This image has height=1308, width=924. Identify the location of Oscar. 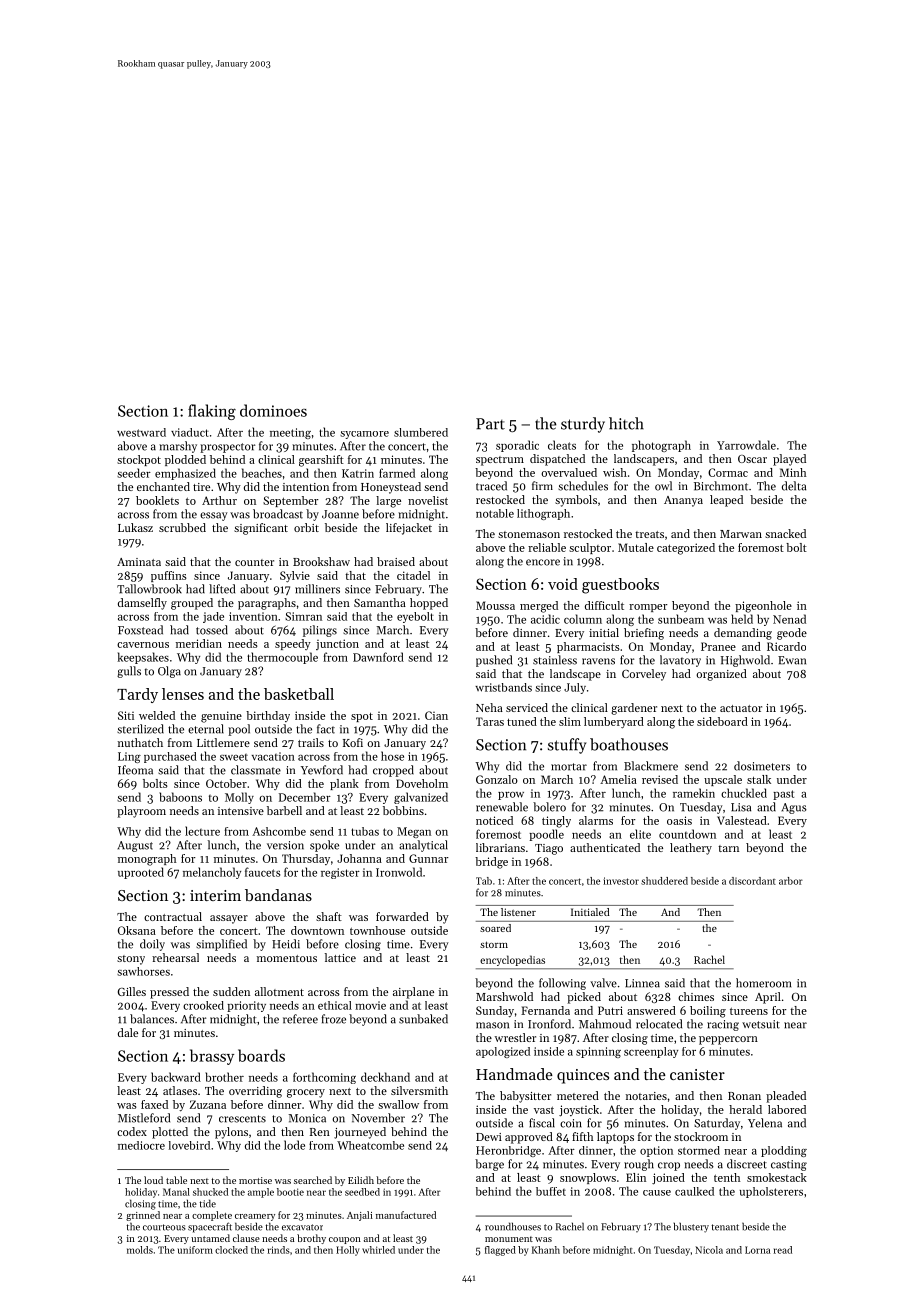
(752, 459).
